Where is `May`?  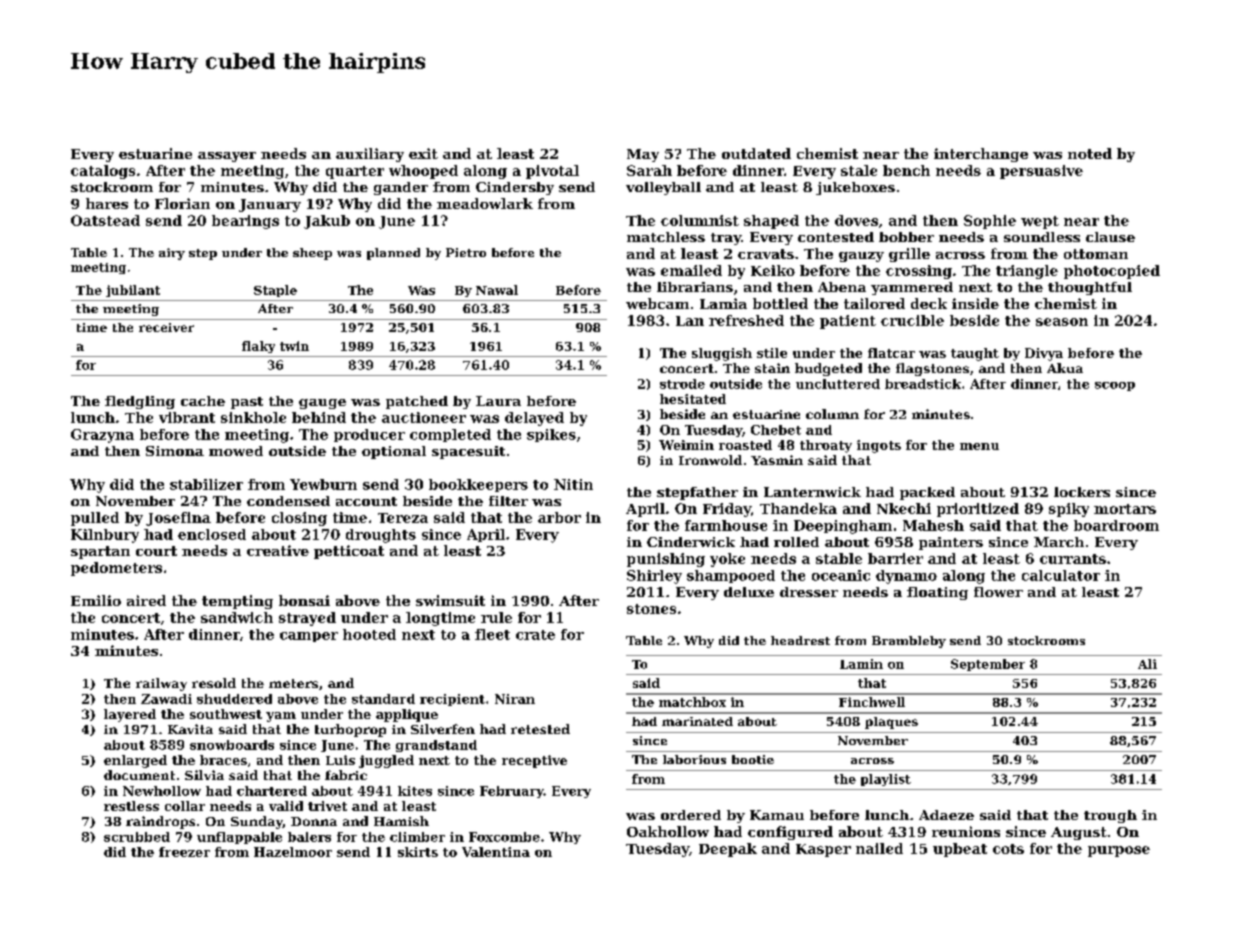
May is located at coordinates (643, 155).
